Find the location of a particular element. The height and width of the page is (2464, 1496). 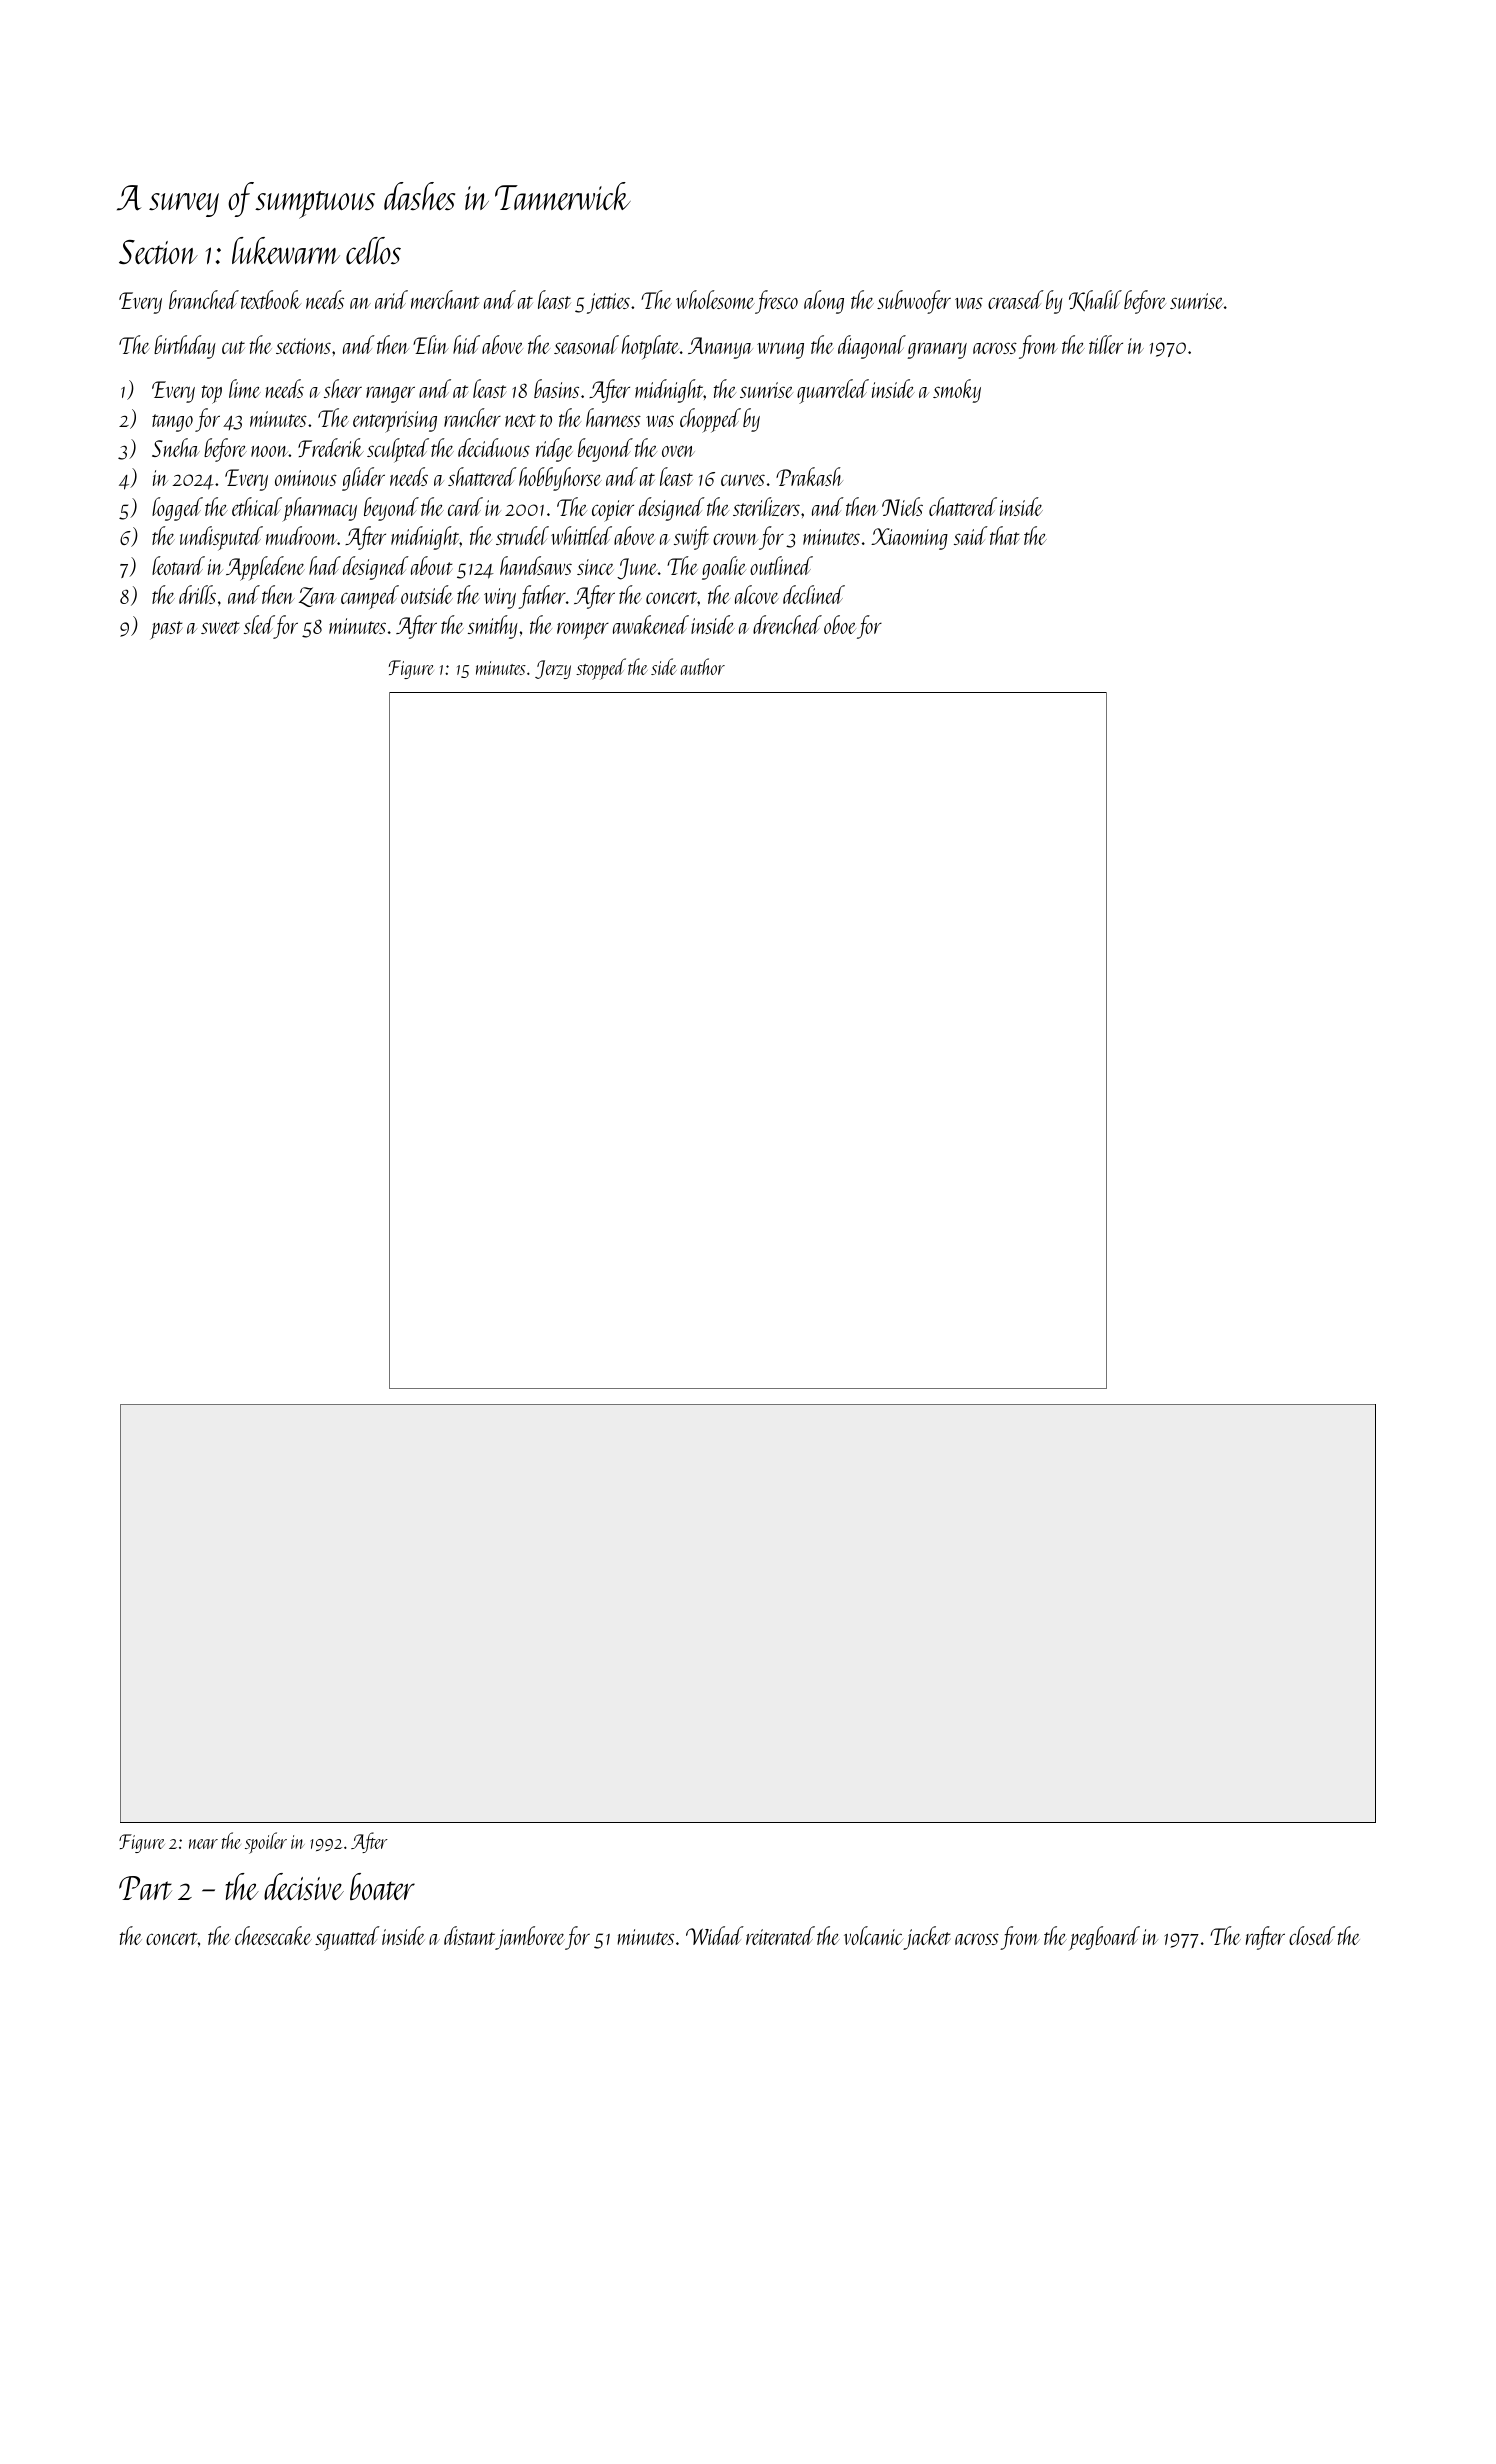

squatted is located at coordinates (347, 1938).
